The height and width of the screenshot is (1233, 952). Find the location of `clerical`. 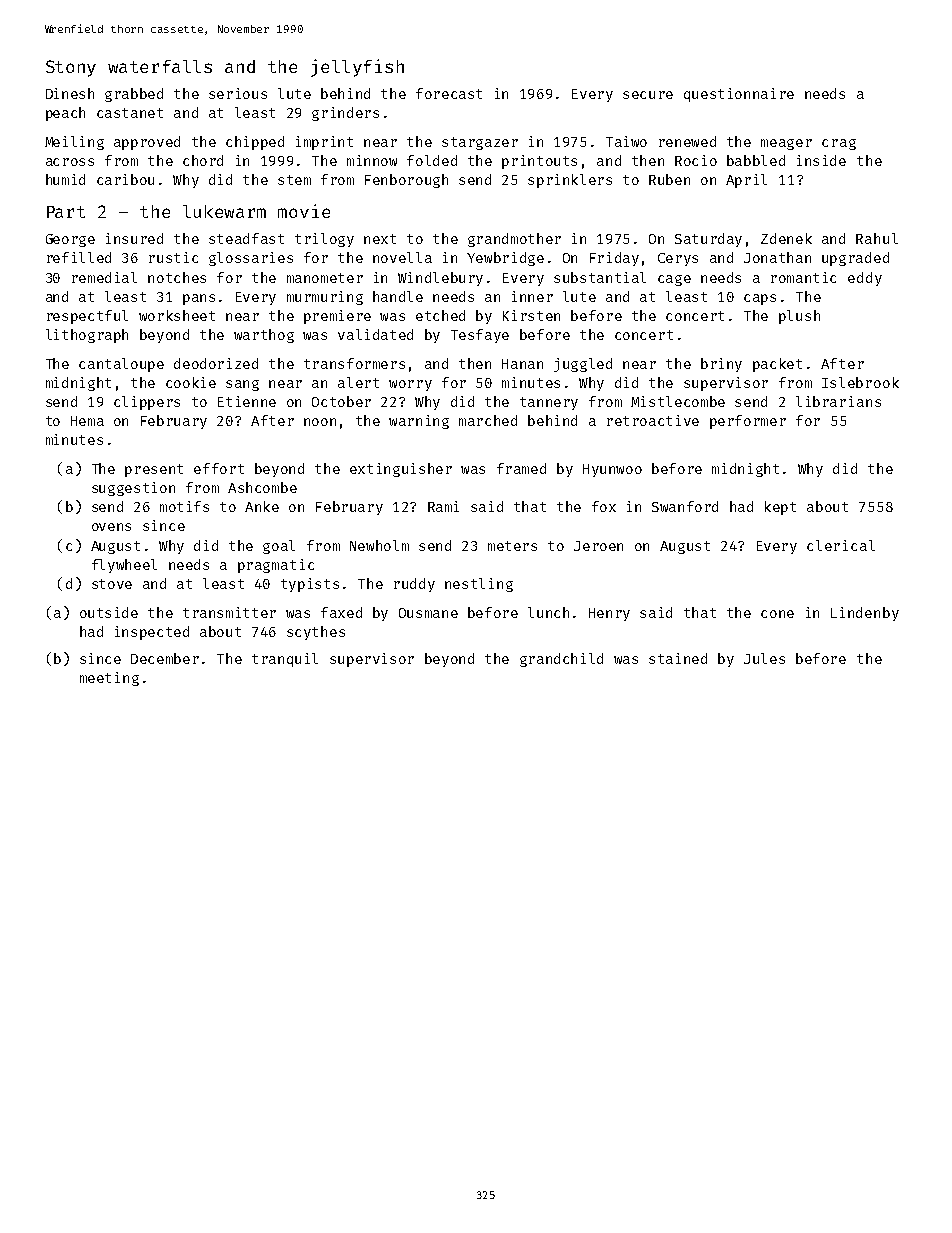

clerical is located at coordinates (841, 545).
